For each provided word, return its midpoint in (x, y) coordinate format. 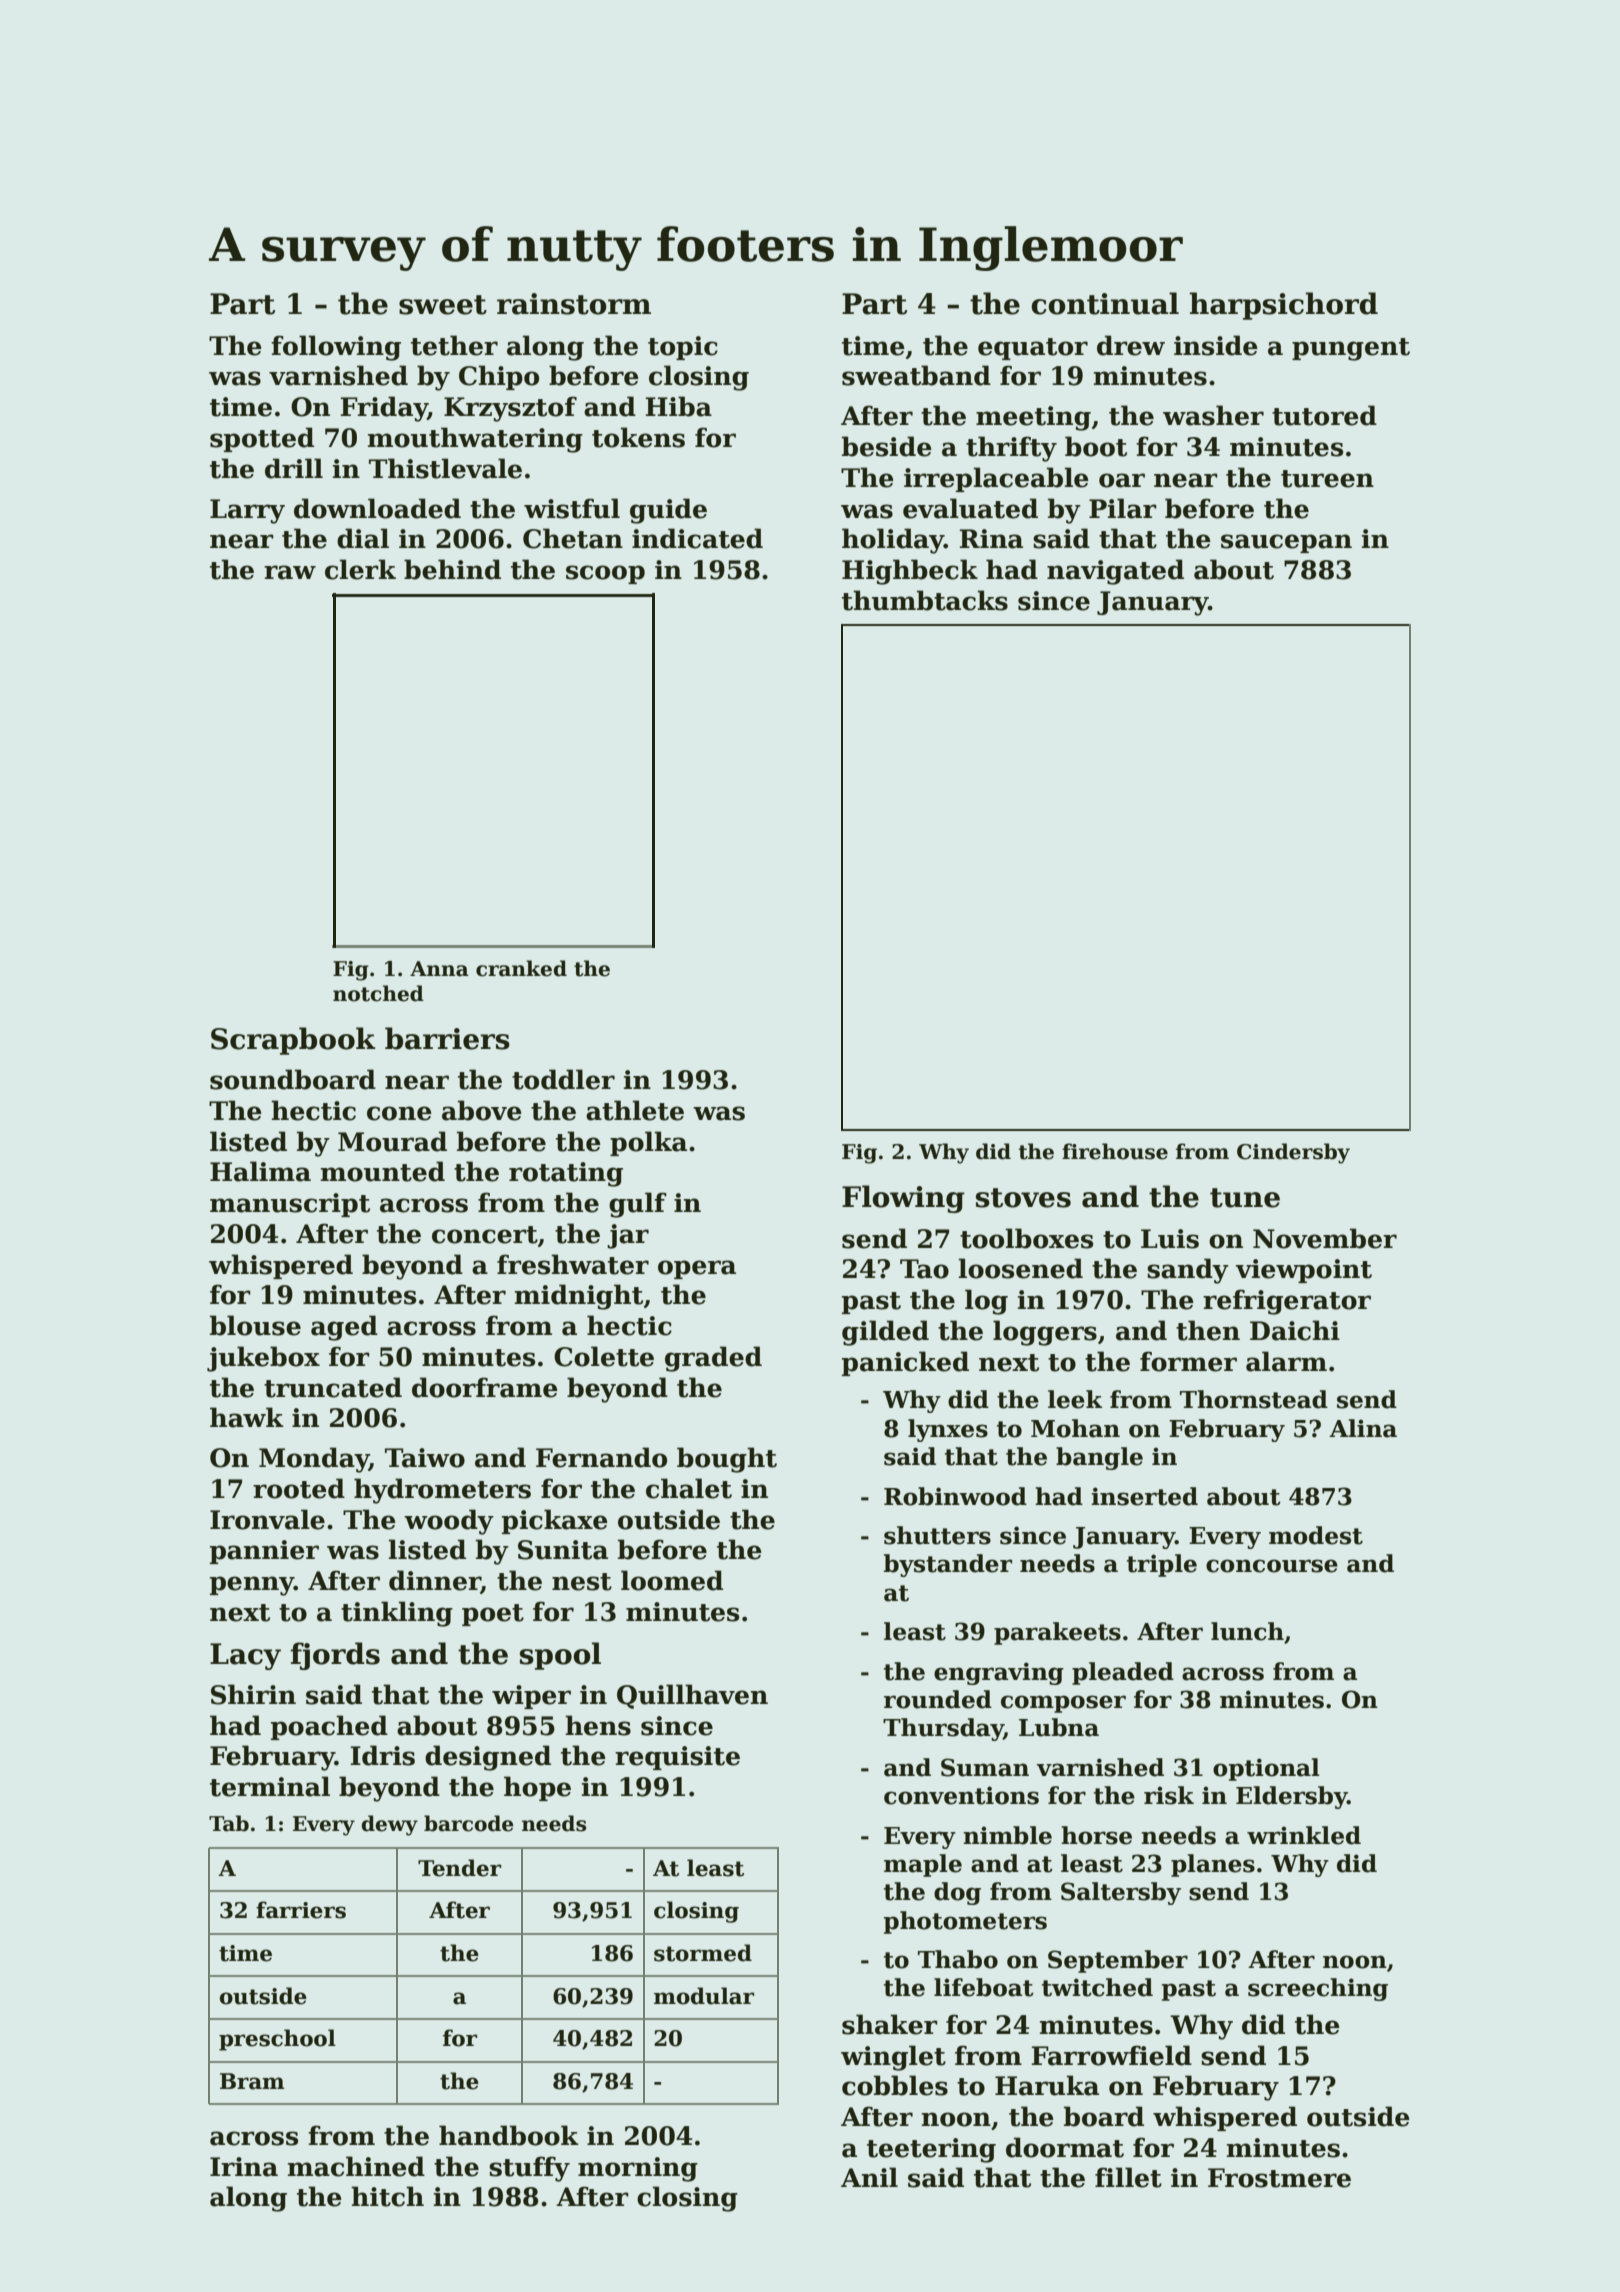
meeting (1033, 418)
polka (648, 1143)
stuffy (529, 2169)
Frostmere (1279, 2178)
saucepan (1286, 543)
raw (290, 572)
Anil (869, 2177)
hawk (247, 1417)
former (1188, 1361)
